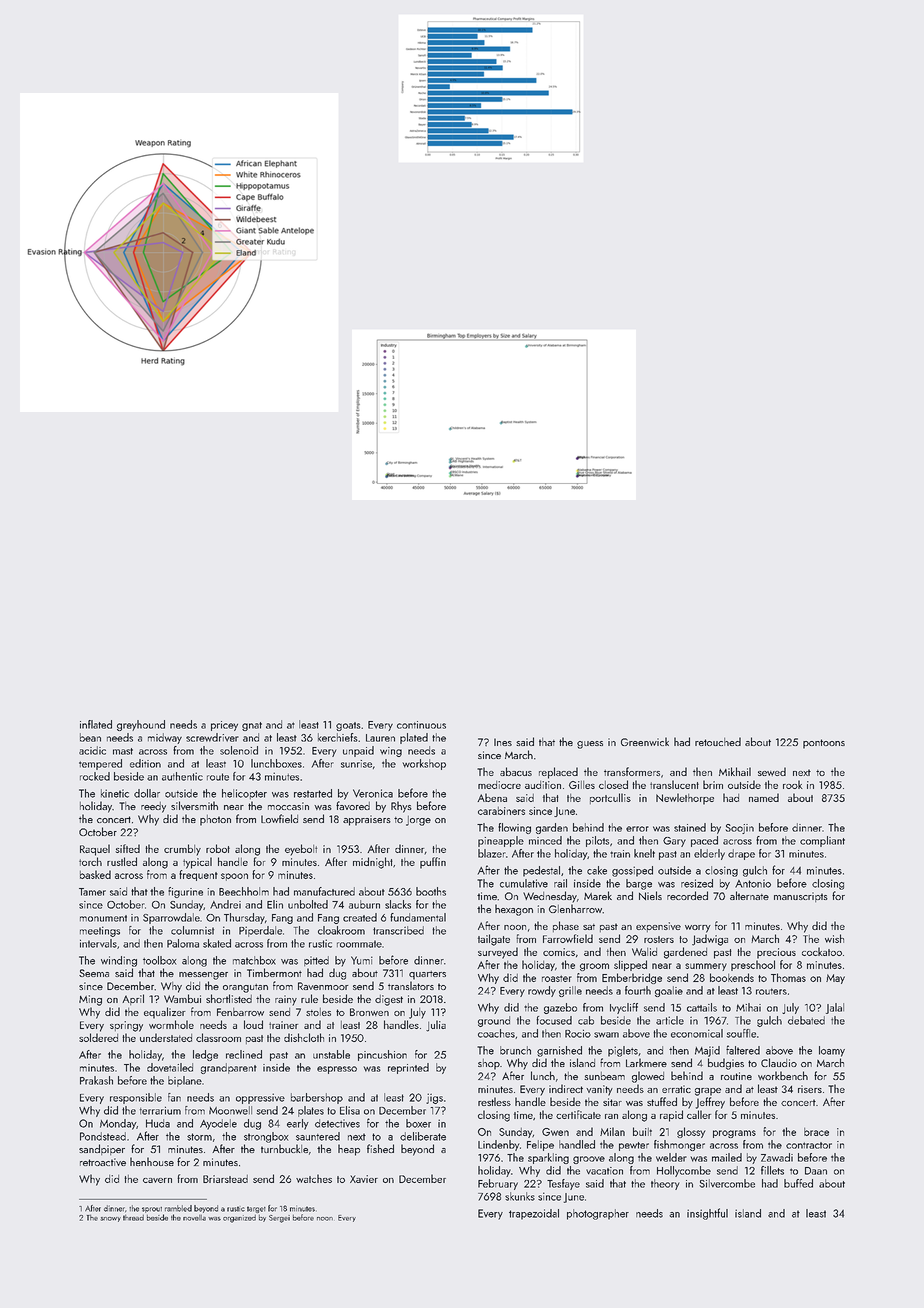 The height and width of the page is (1308, 924). Describe the element at coordinates (95, 850) in the page. I see `Raquel` at that location.
